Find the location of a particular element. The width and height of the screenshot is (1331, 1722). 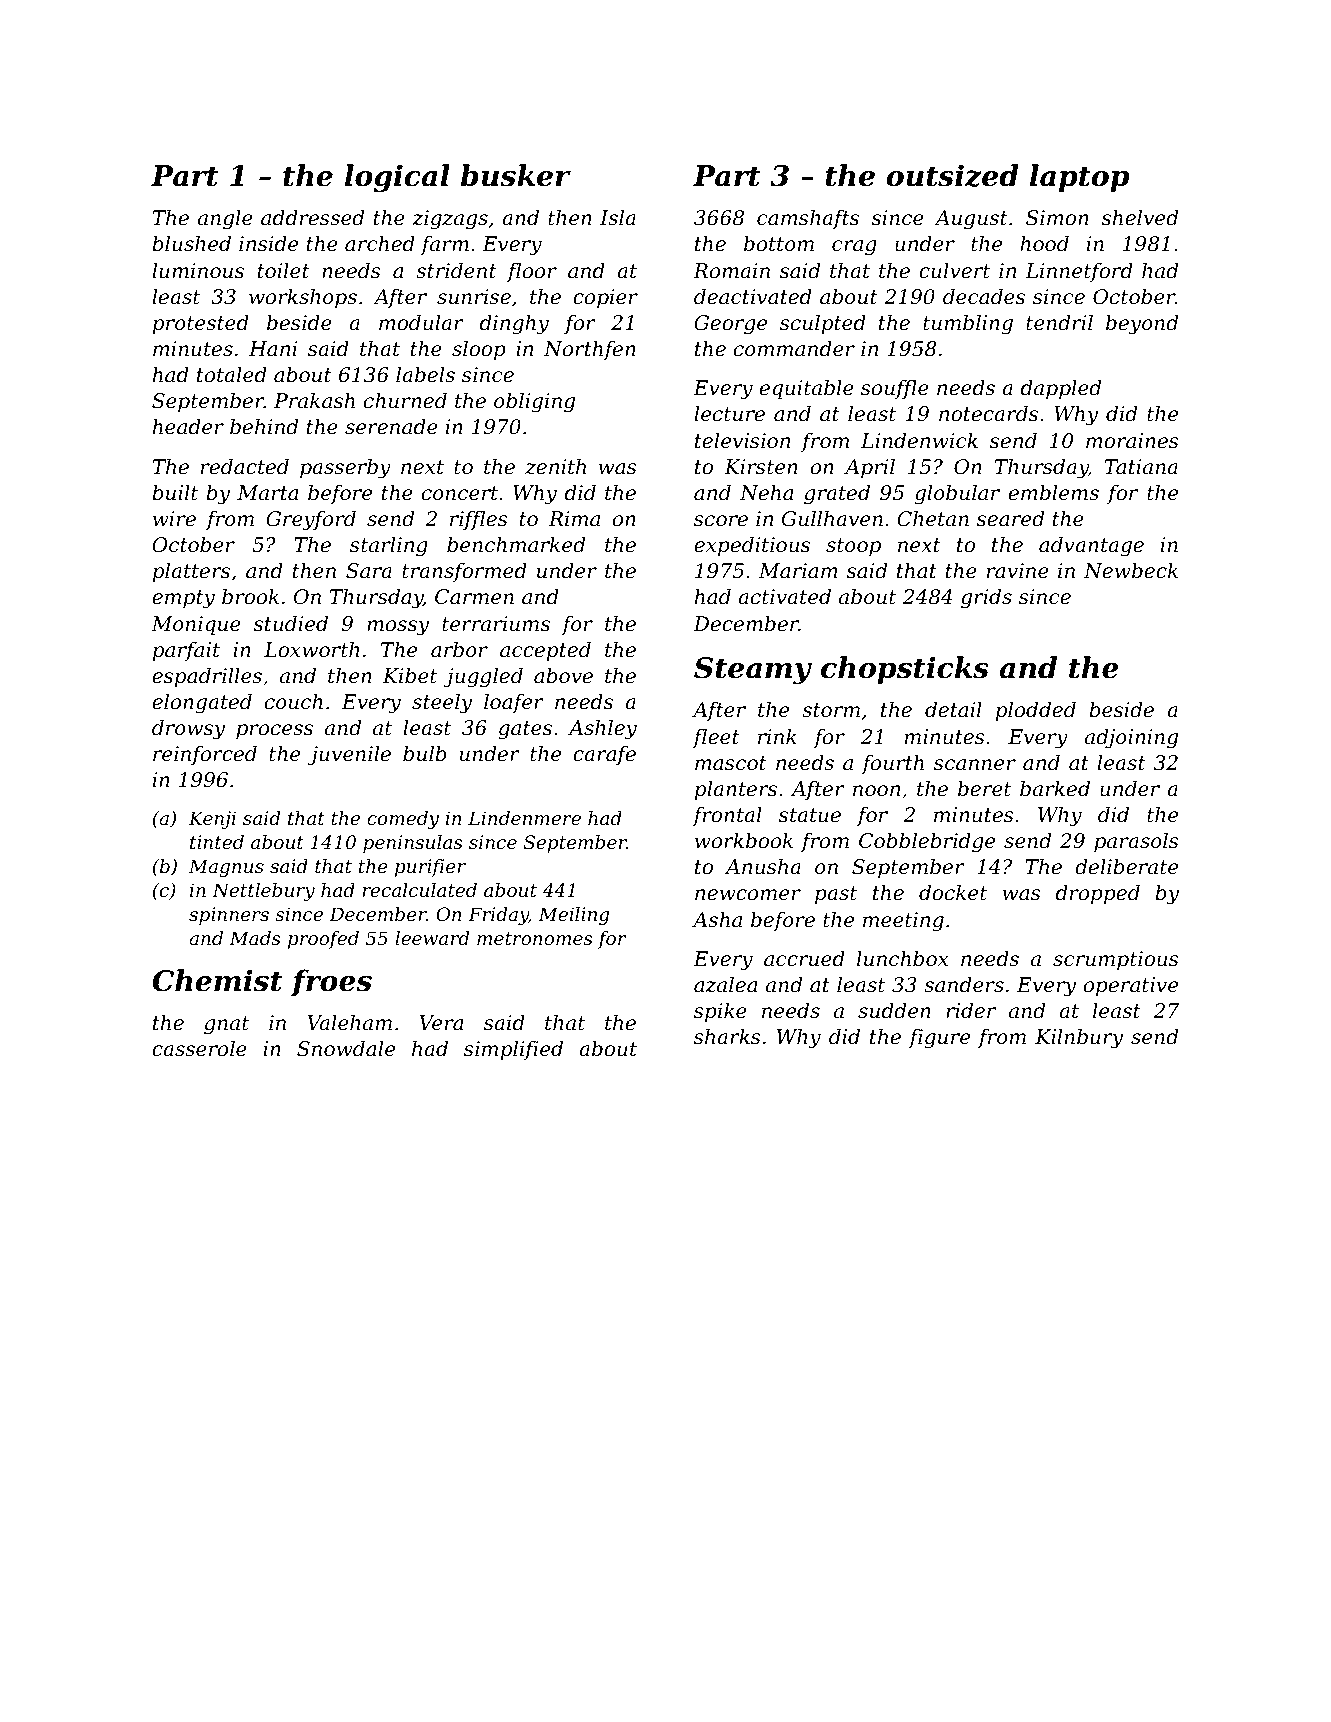

terrariums is located at coordinates (496, 624).
